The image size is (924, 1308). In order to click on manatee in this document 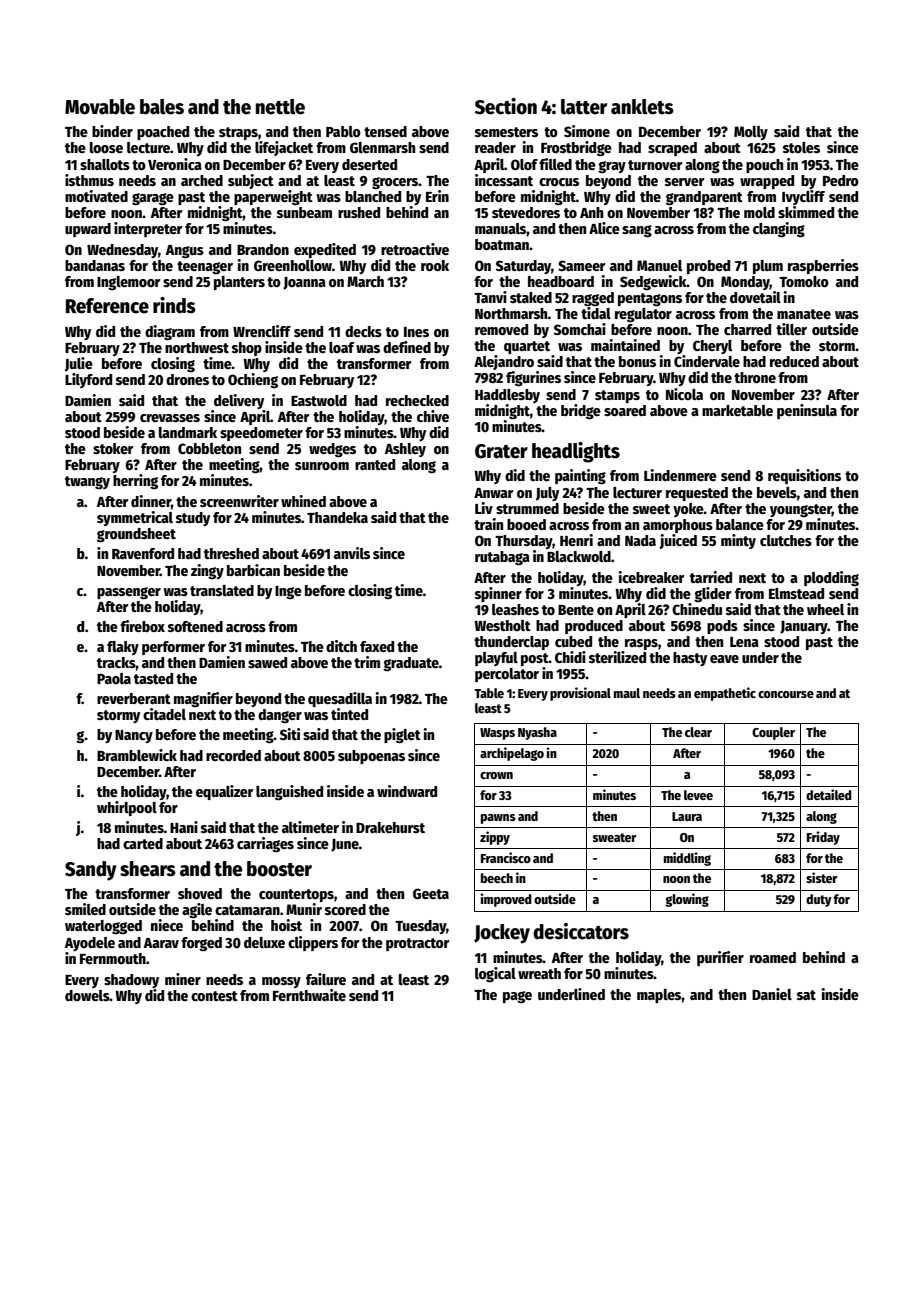, I will do `click(804, 314)`.
